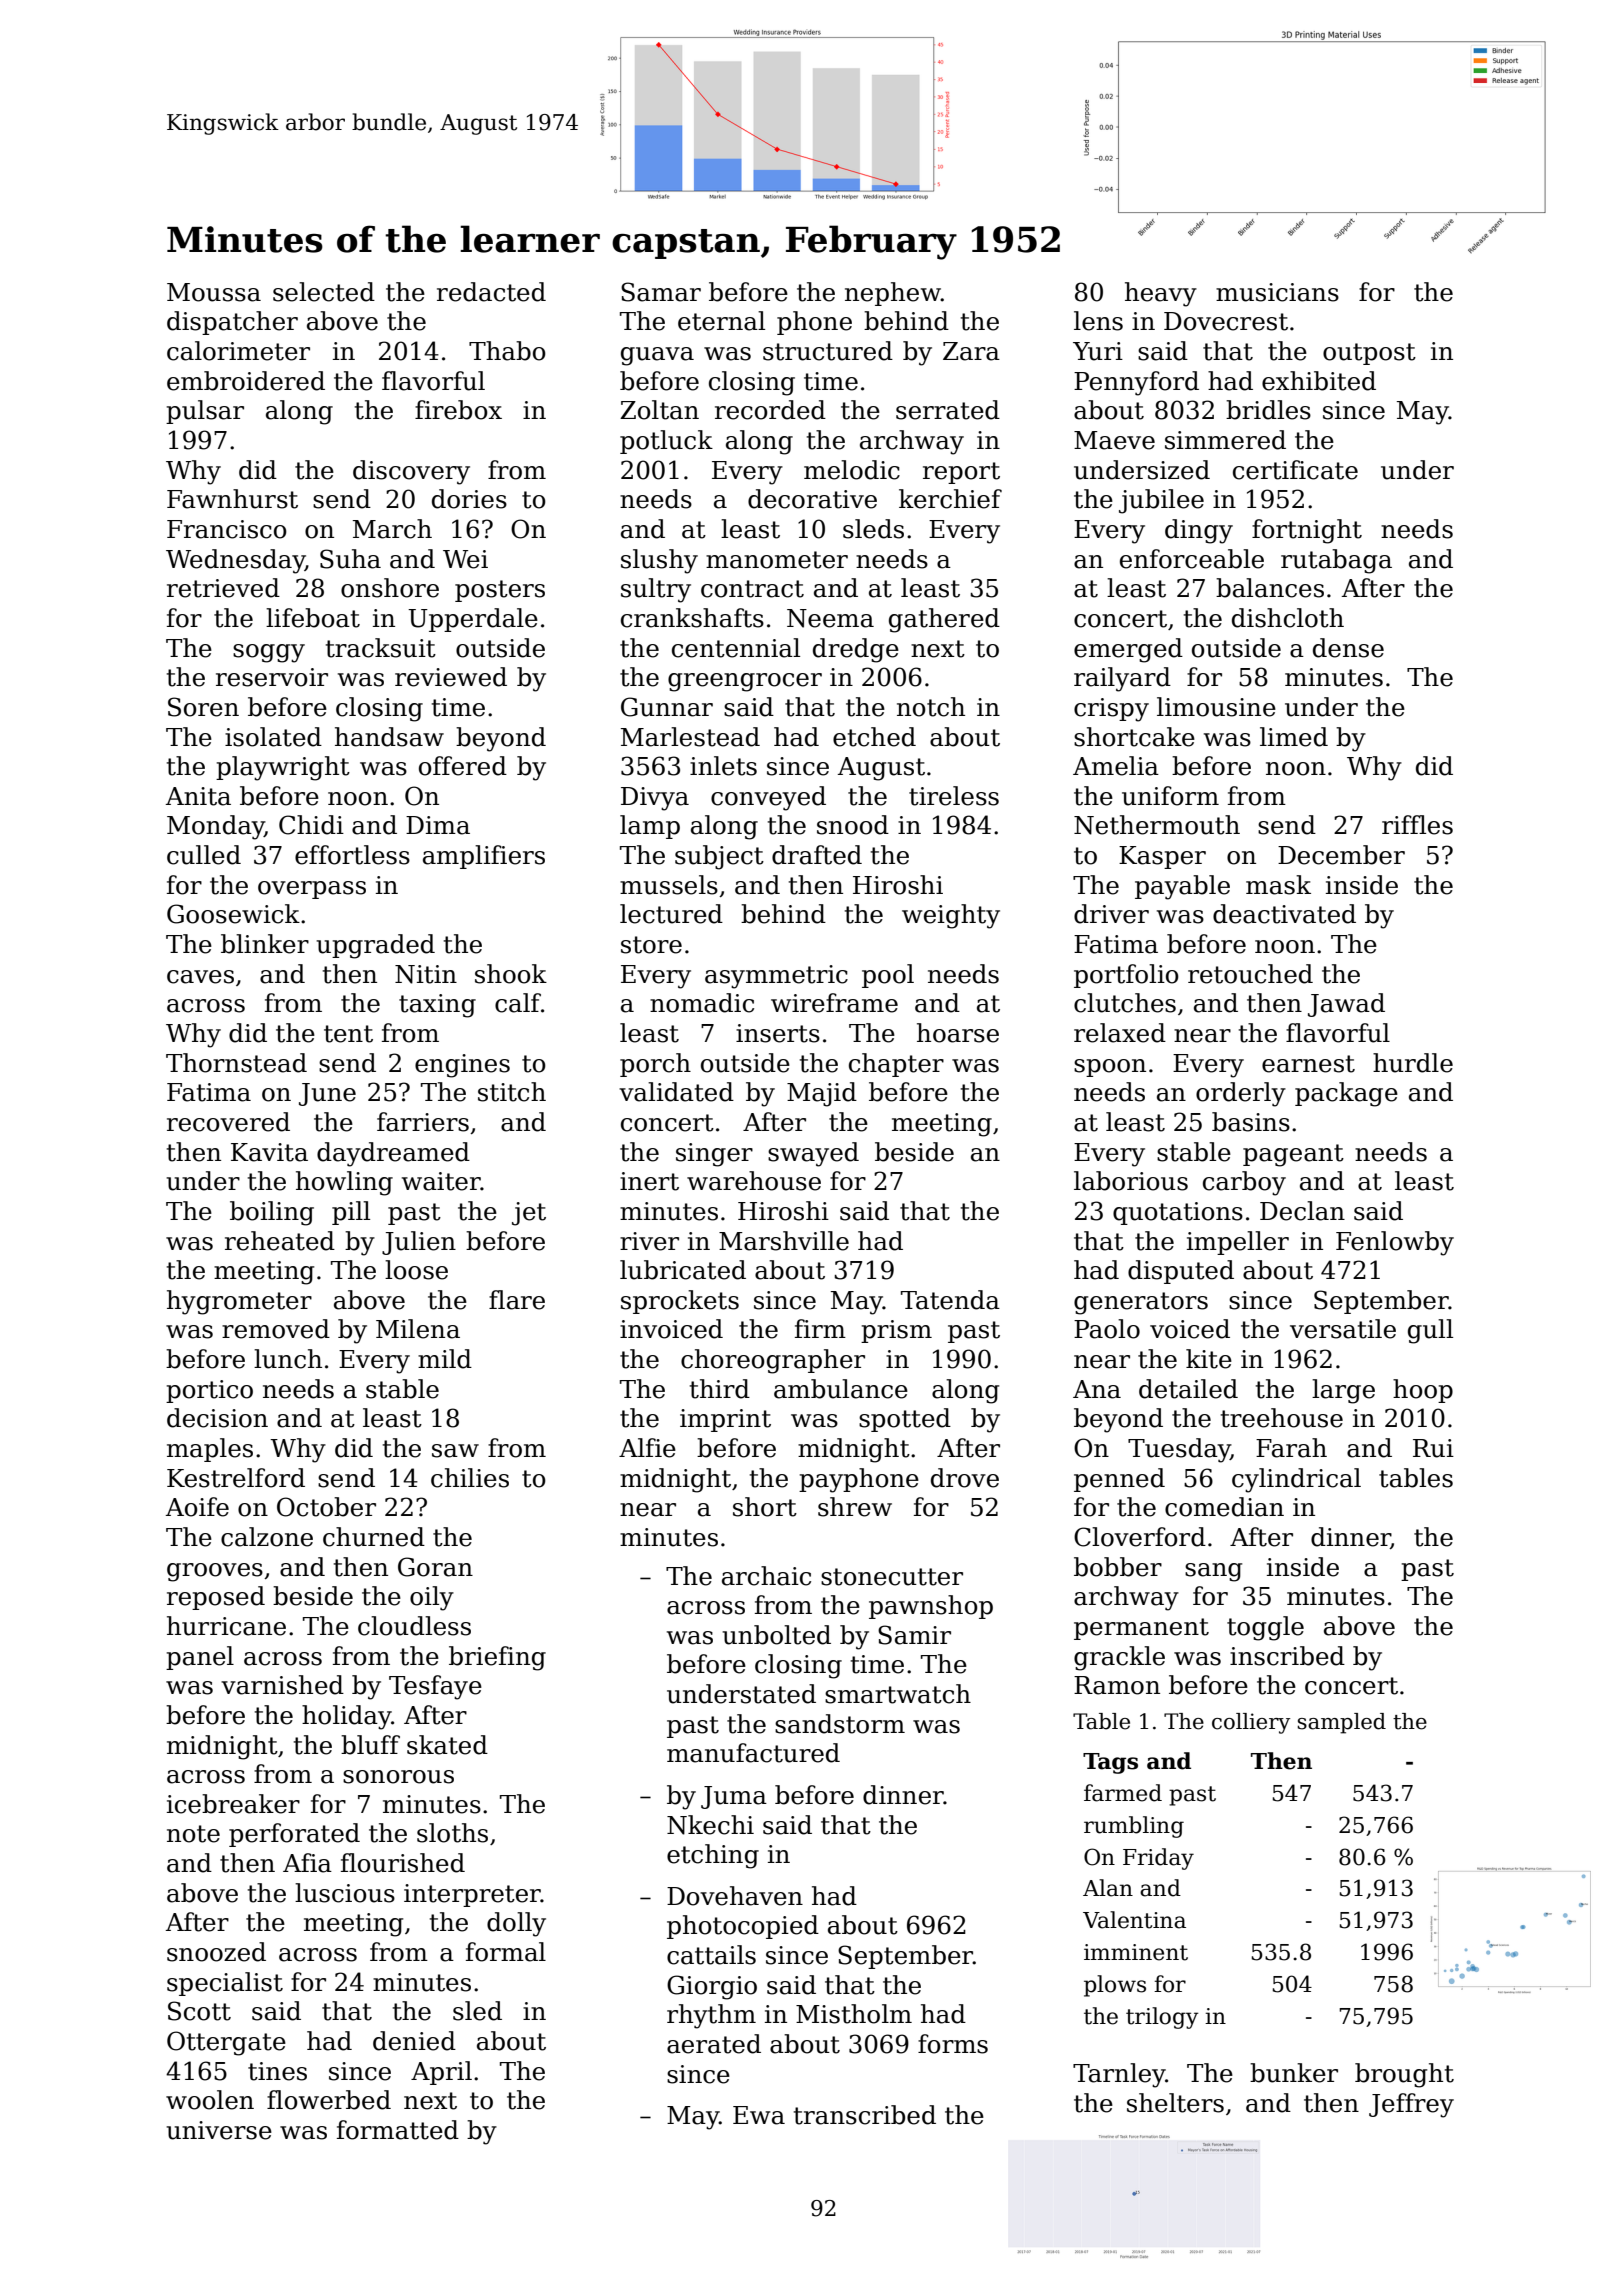  Describe the element at coordinates (1430, 1331) in the screenshot. I see `gull` at that location.
